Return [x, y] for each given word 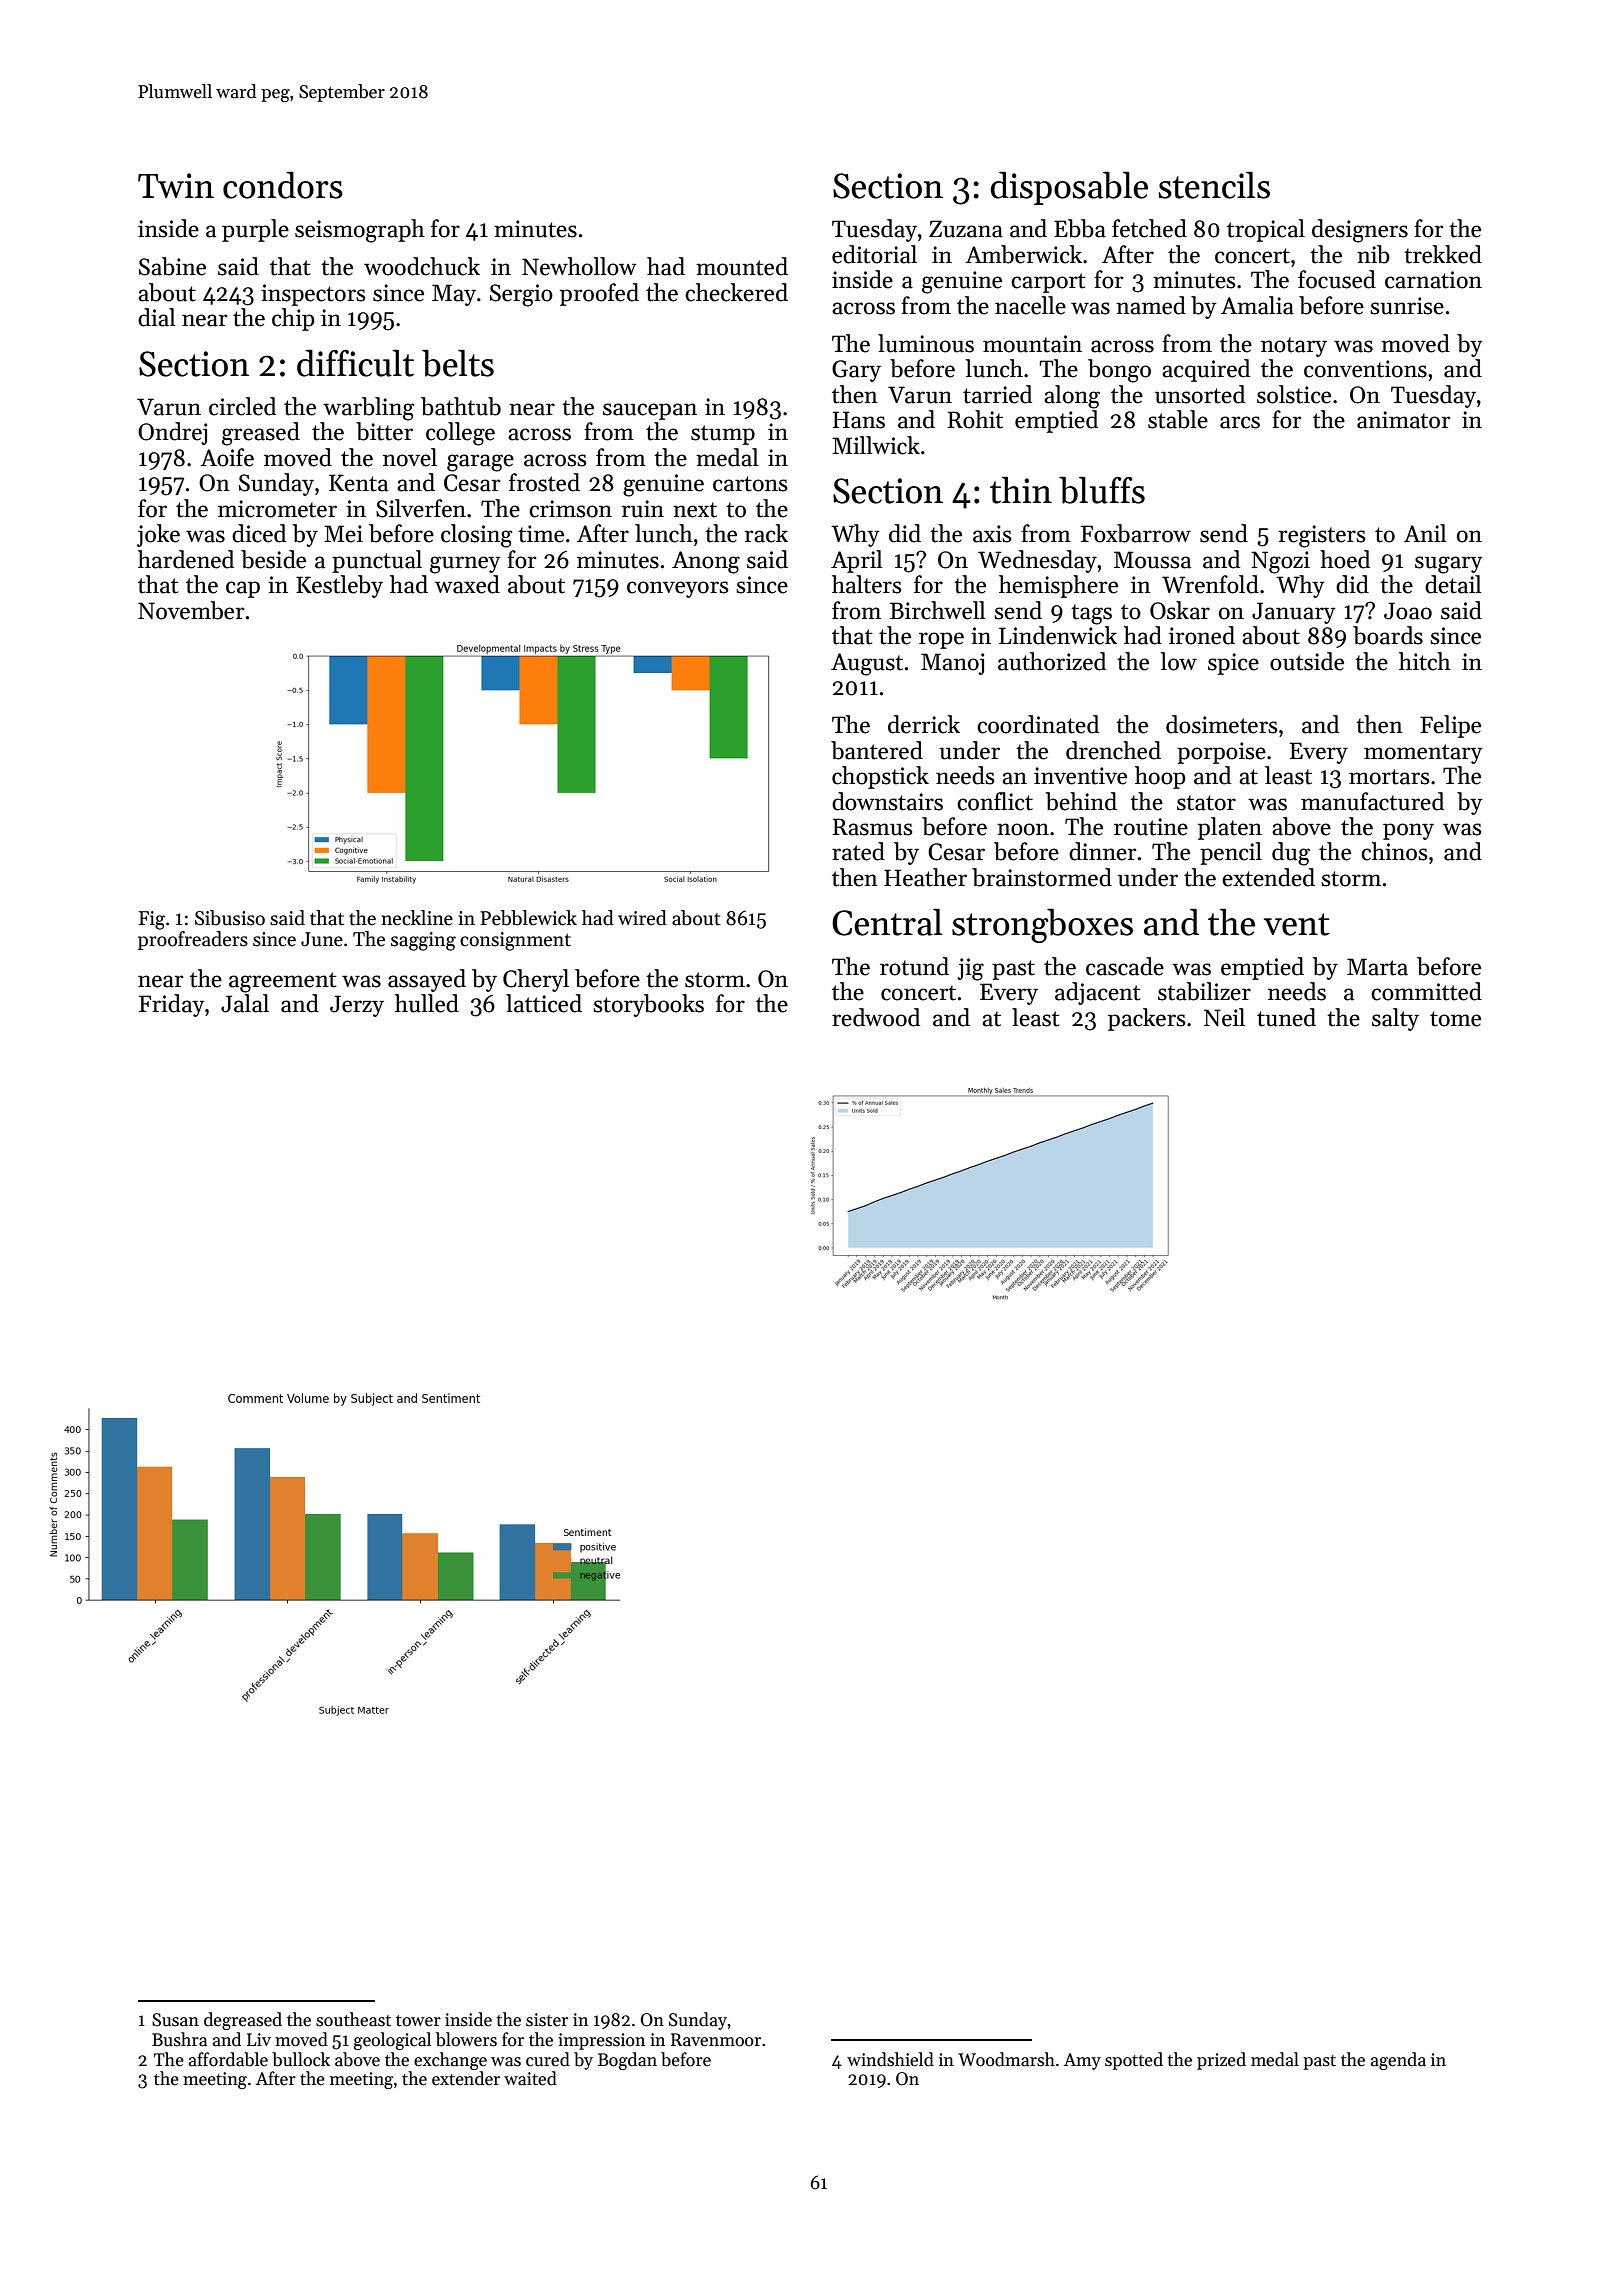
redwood [876, 1017]
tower [418, 2021]
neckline [417, 918]
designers [1360, 231]
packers [1146, 1019]
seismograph [360, 231]
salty [1395, 1019]
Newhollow [579, 266]
